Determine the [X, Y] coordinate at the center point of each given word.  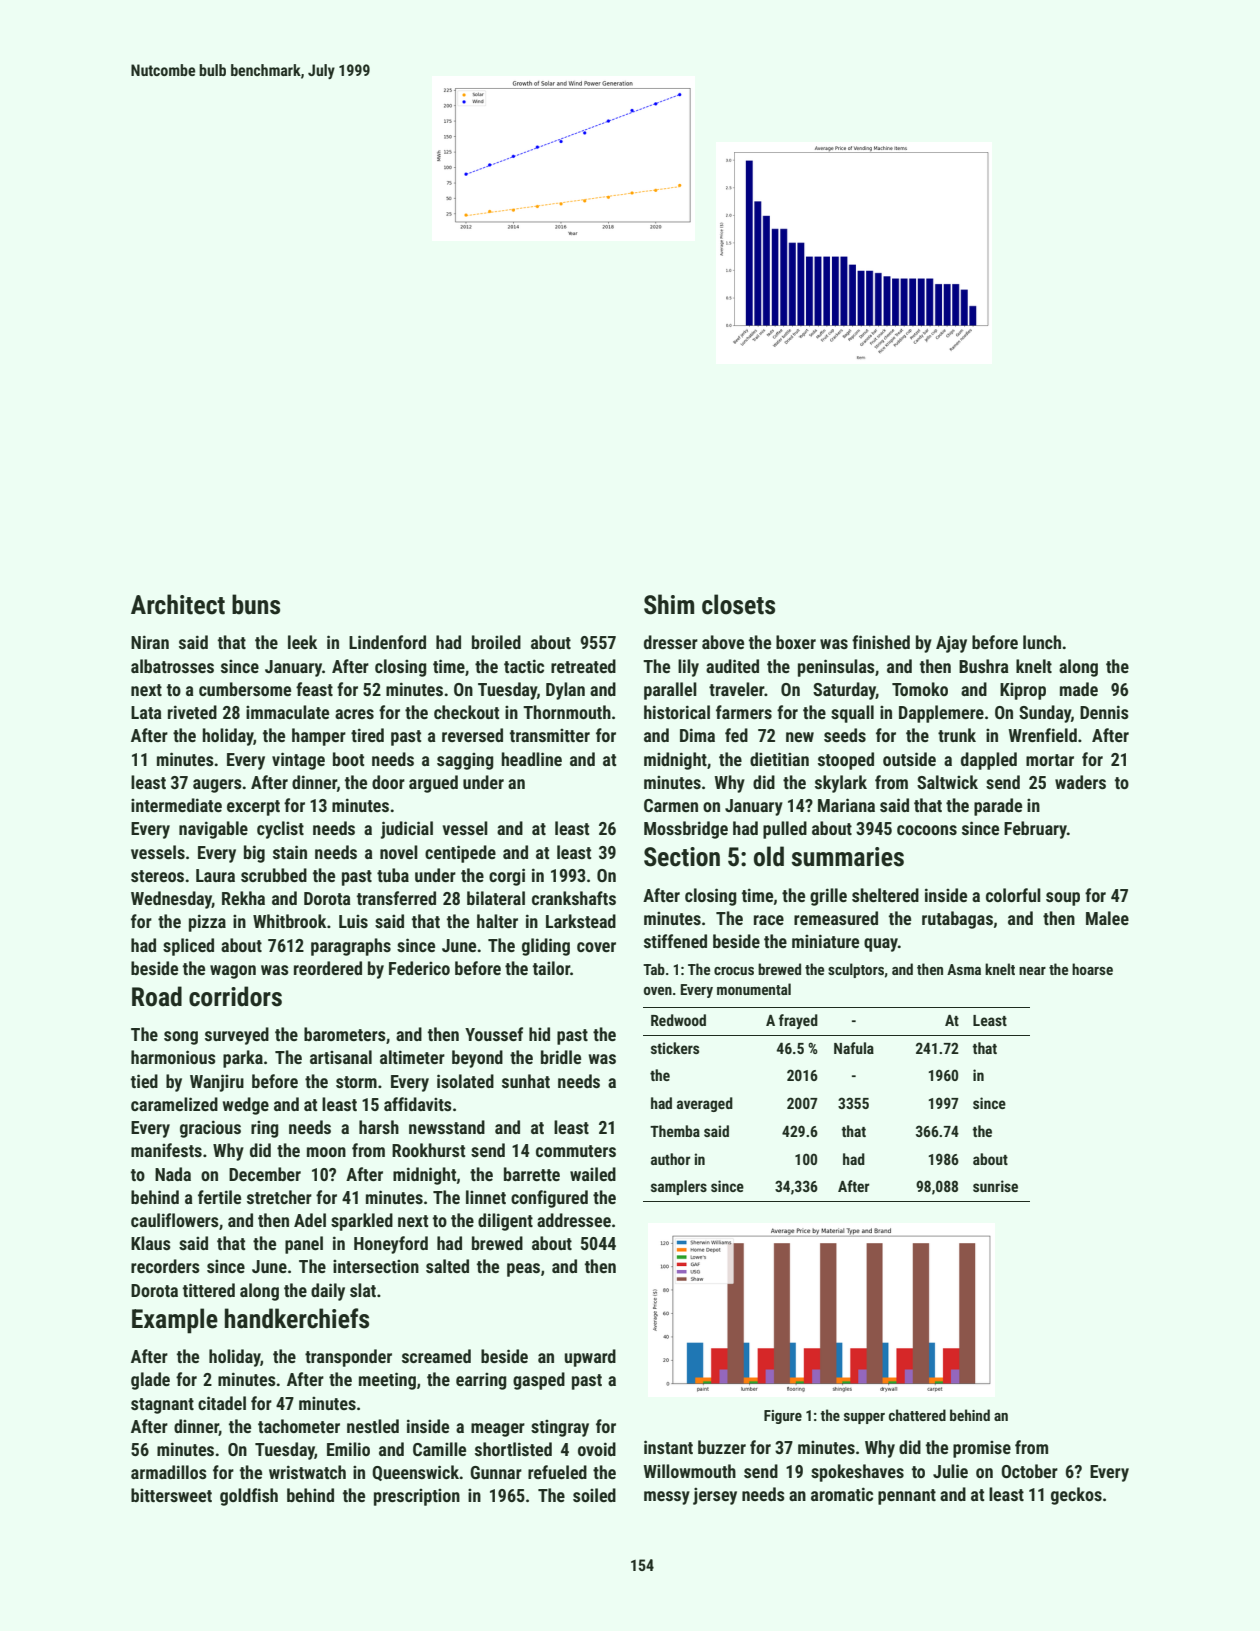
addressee [574, 1220]
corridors [235, 996]
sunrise [995, 1186]
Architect [178, 604]
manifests [166, 1150]
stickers [675, 1048]
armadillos [169, 1472]
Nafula [854, 1048]
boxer [796, 642]
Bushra [984, 666]
